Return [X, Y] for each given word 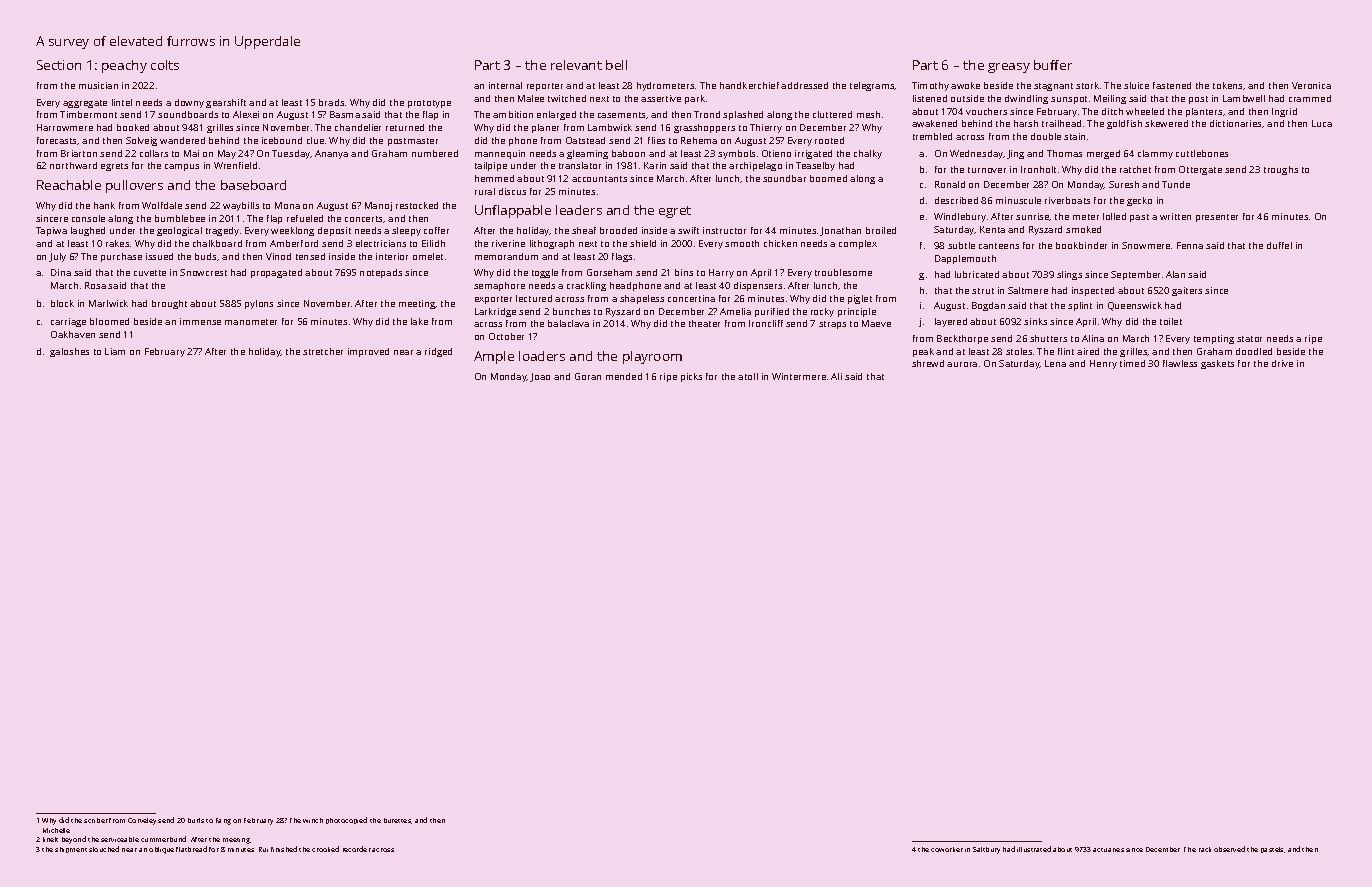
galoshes [69, 352]
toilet [1171, 321]
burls [196, 820]
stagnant [1053, 87]
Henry [1103, 364]
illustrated [1034, 849]
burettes [397, 820]
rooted [829, 140]
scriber [96, 820]
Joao [540, 377]
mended [624, 376]
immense [200, 321]
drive [1282, 363]
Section [59, 65]
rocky [822, 312]
